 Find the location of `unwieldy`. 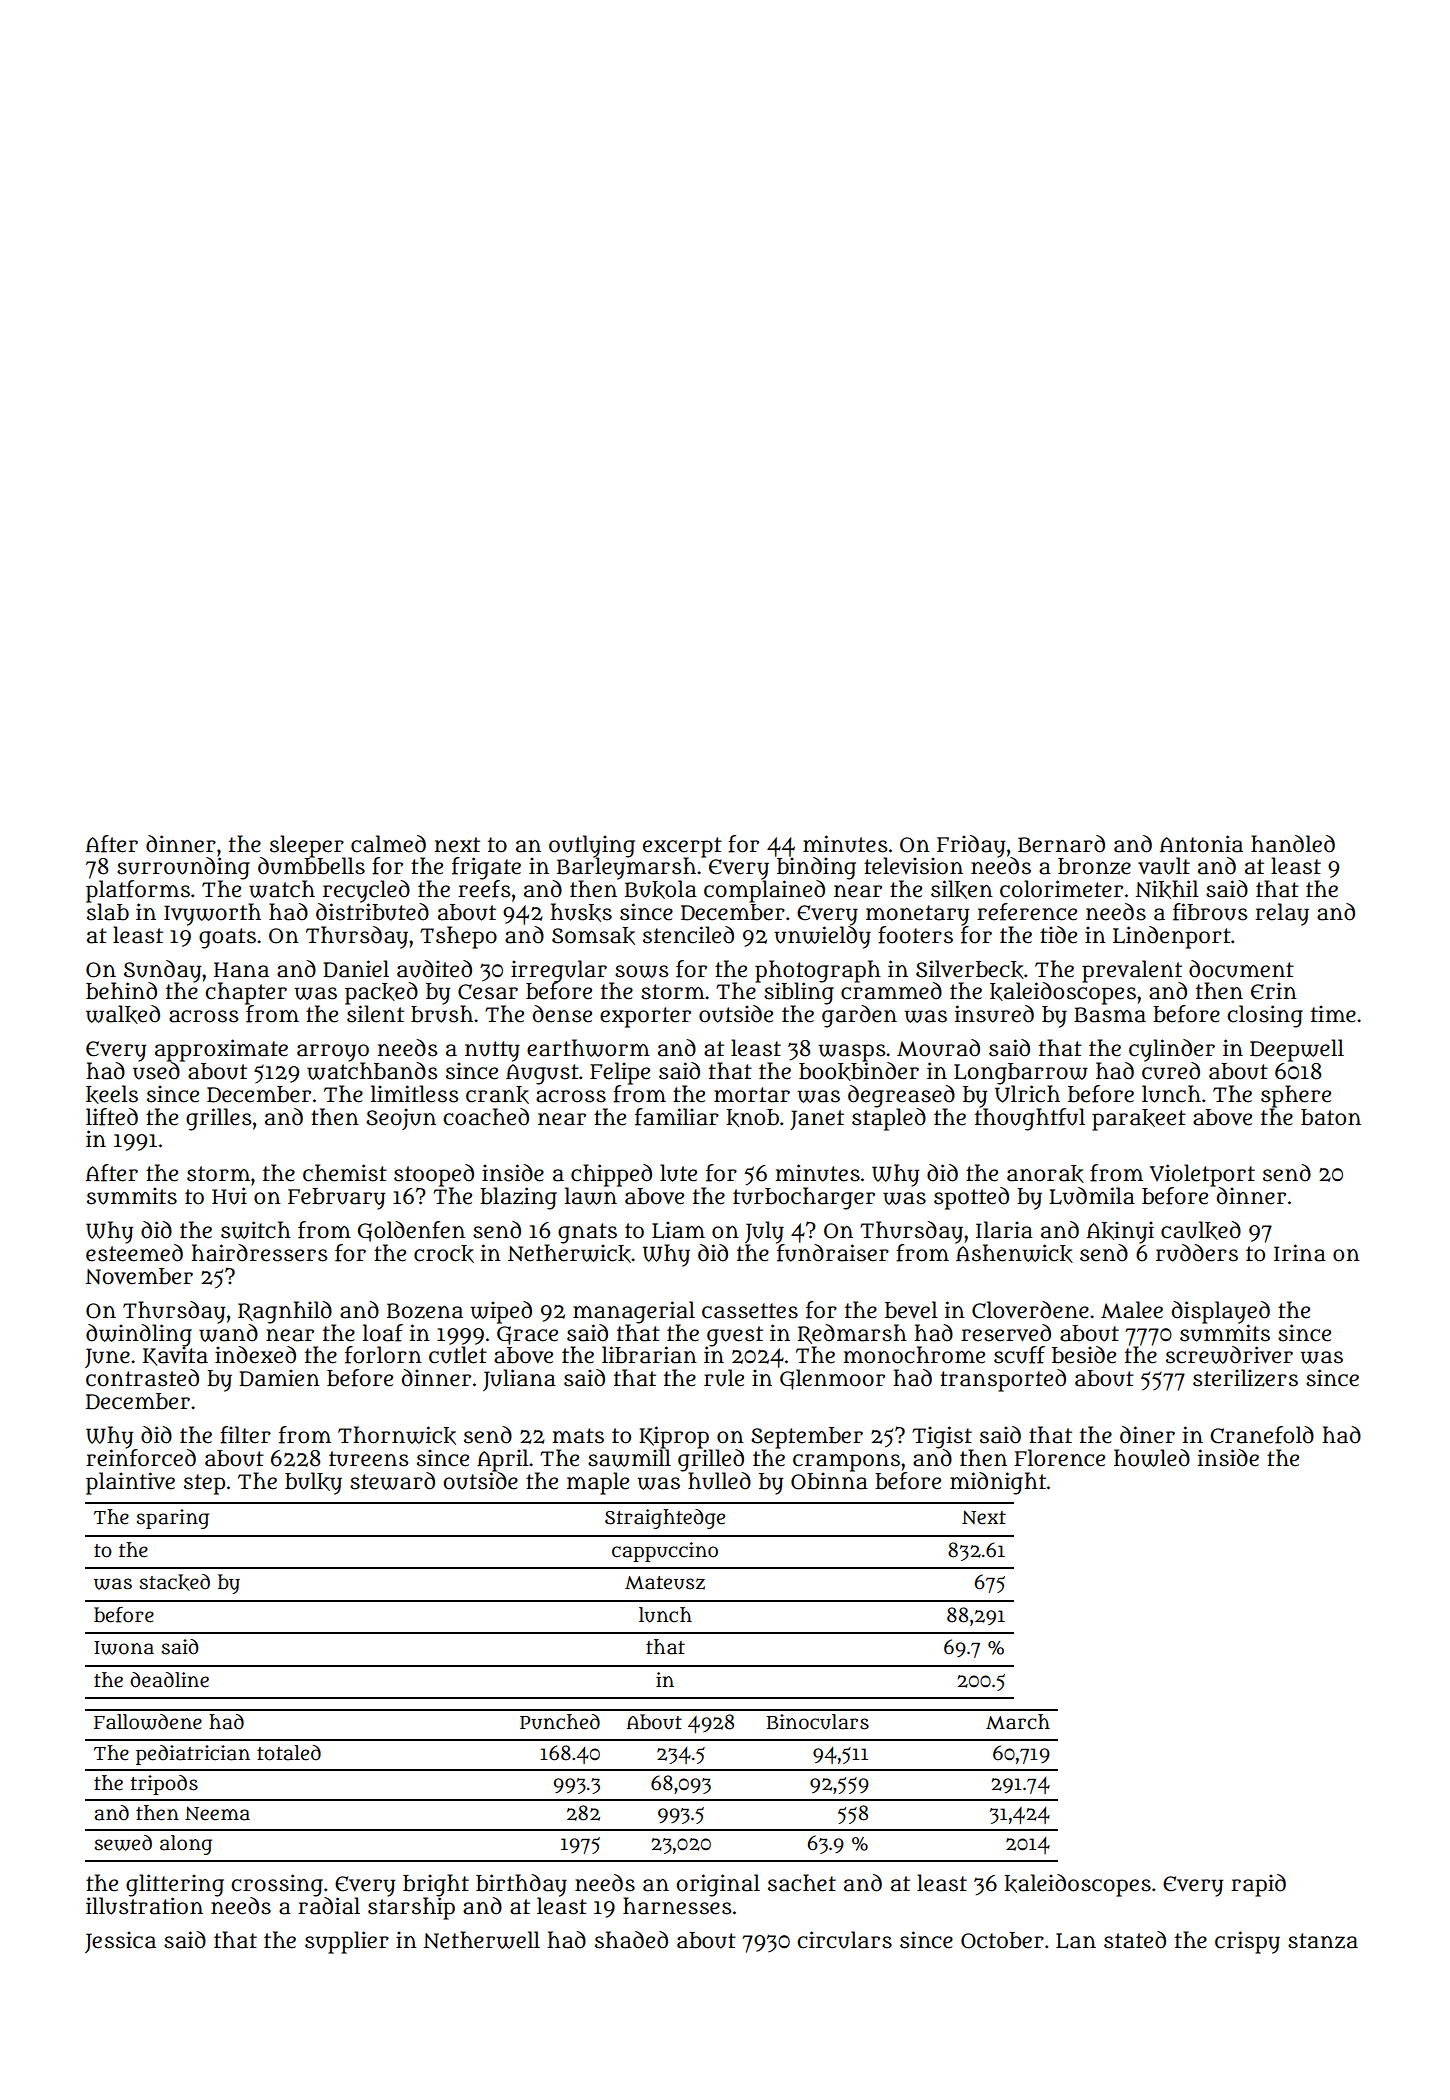

unwieldy is located at coordinates (822, 937).
